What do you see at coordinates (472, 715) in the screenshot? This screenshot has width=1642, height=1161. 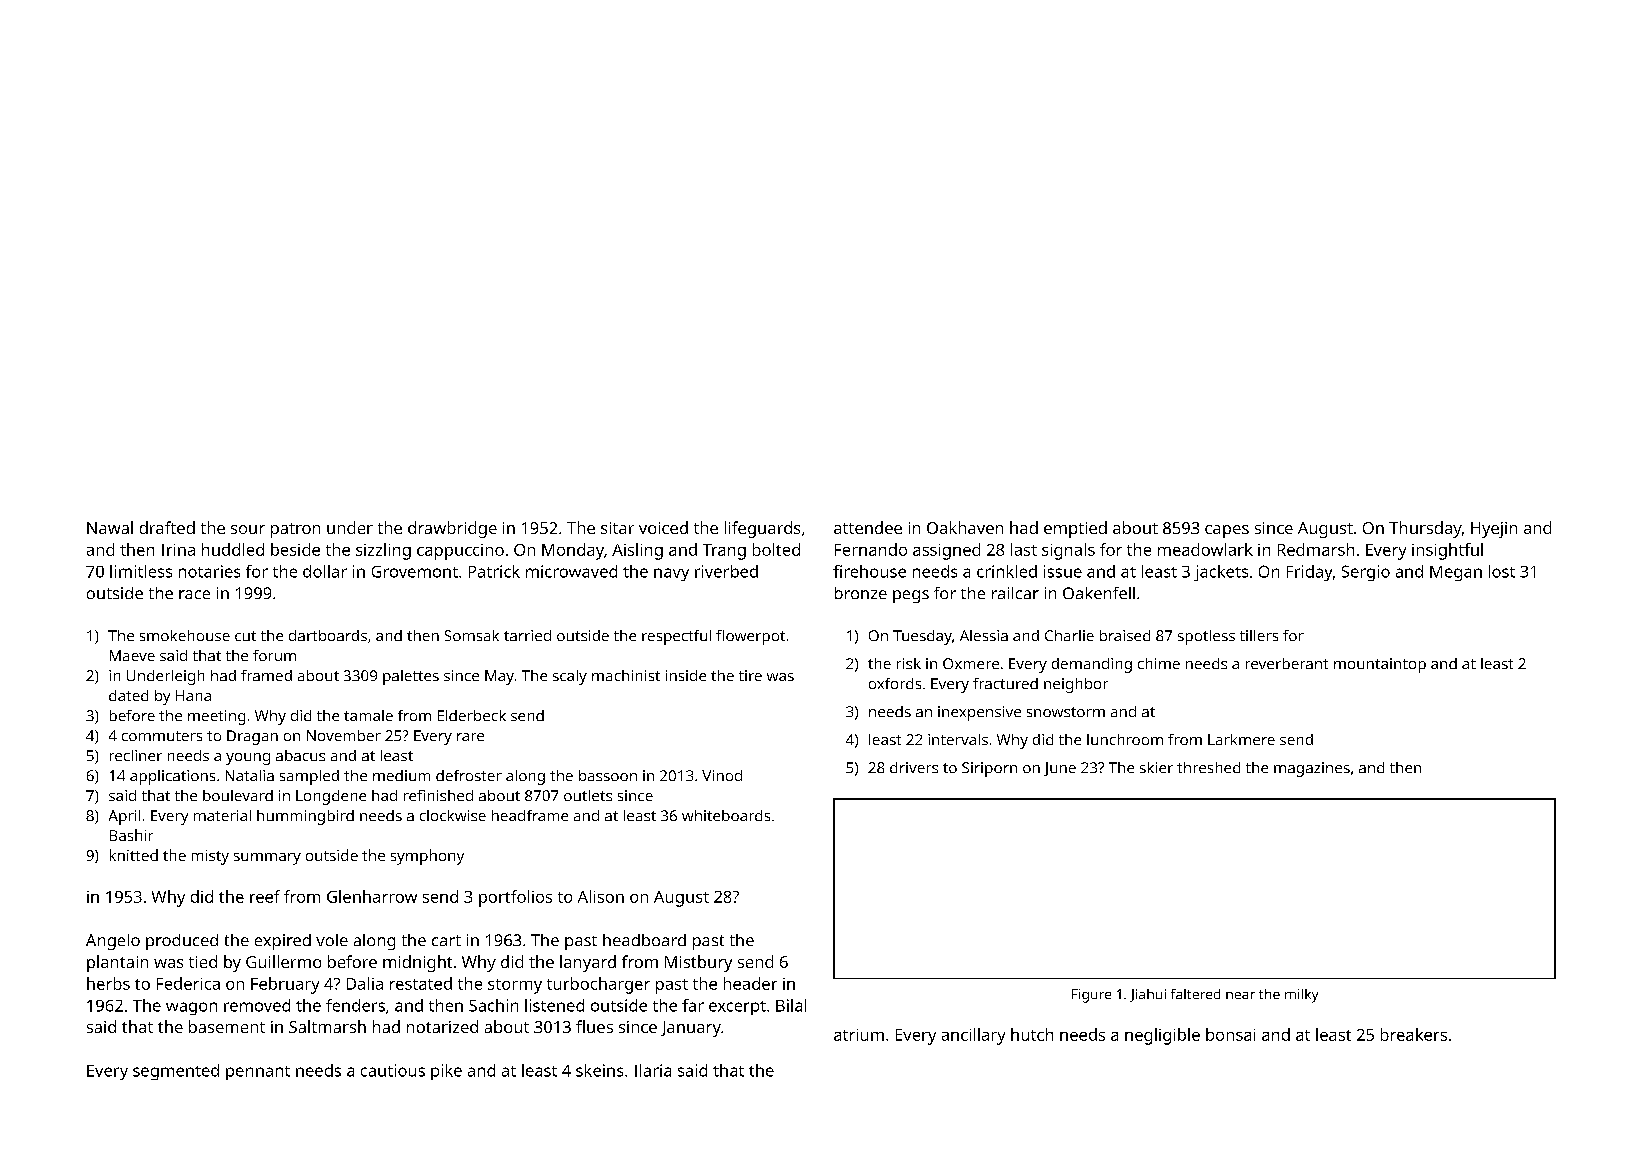 I see `Elderbeck` at bounding box center [472, 715].
